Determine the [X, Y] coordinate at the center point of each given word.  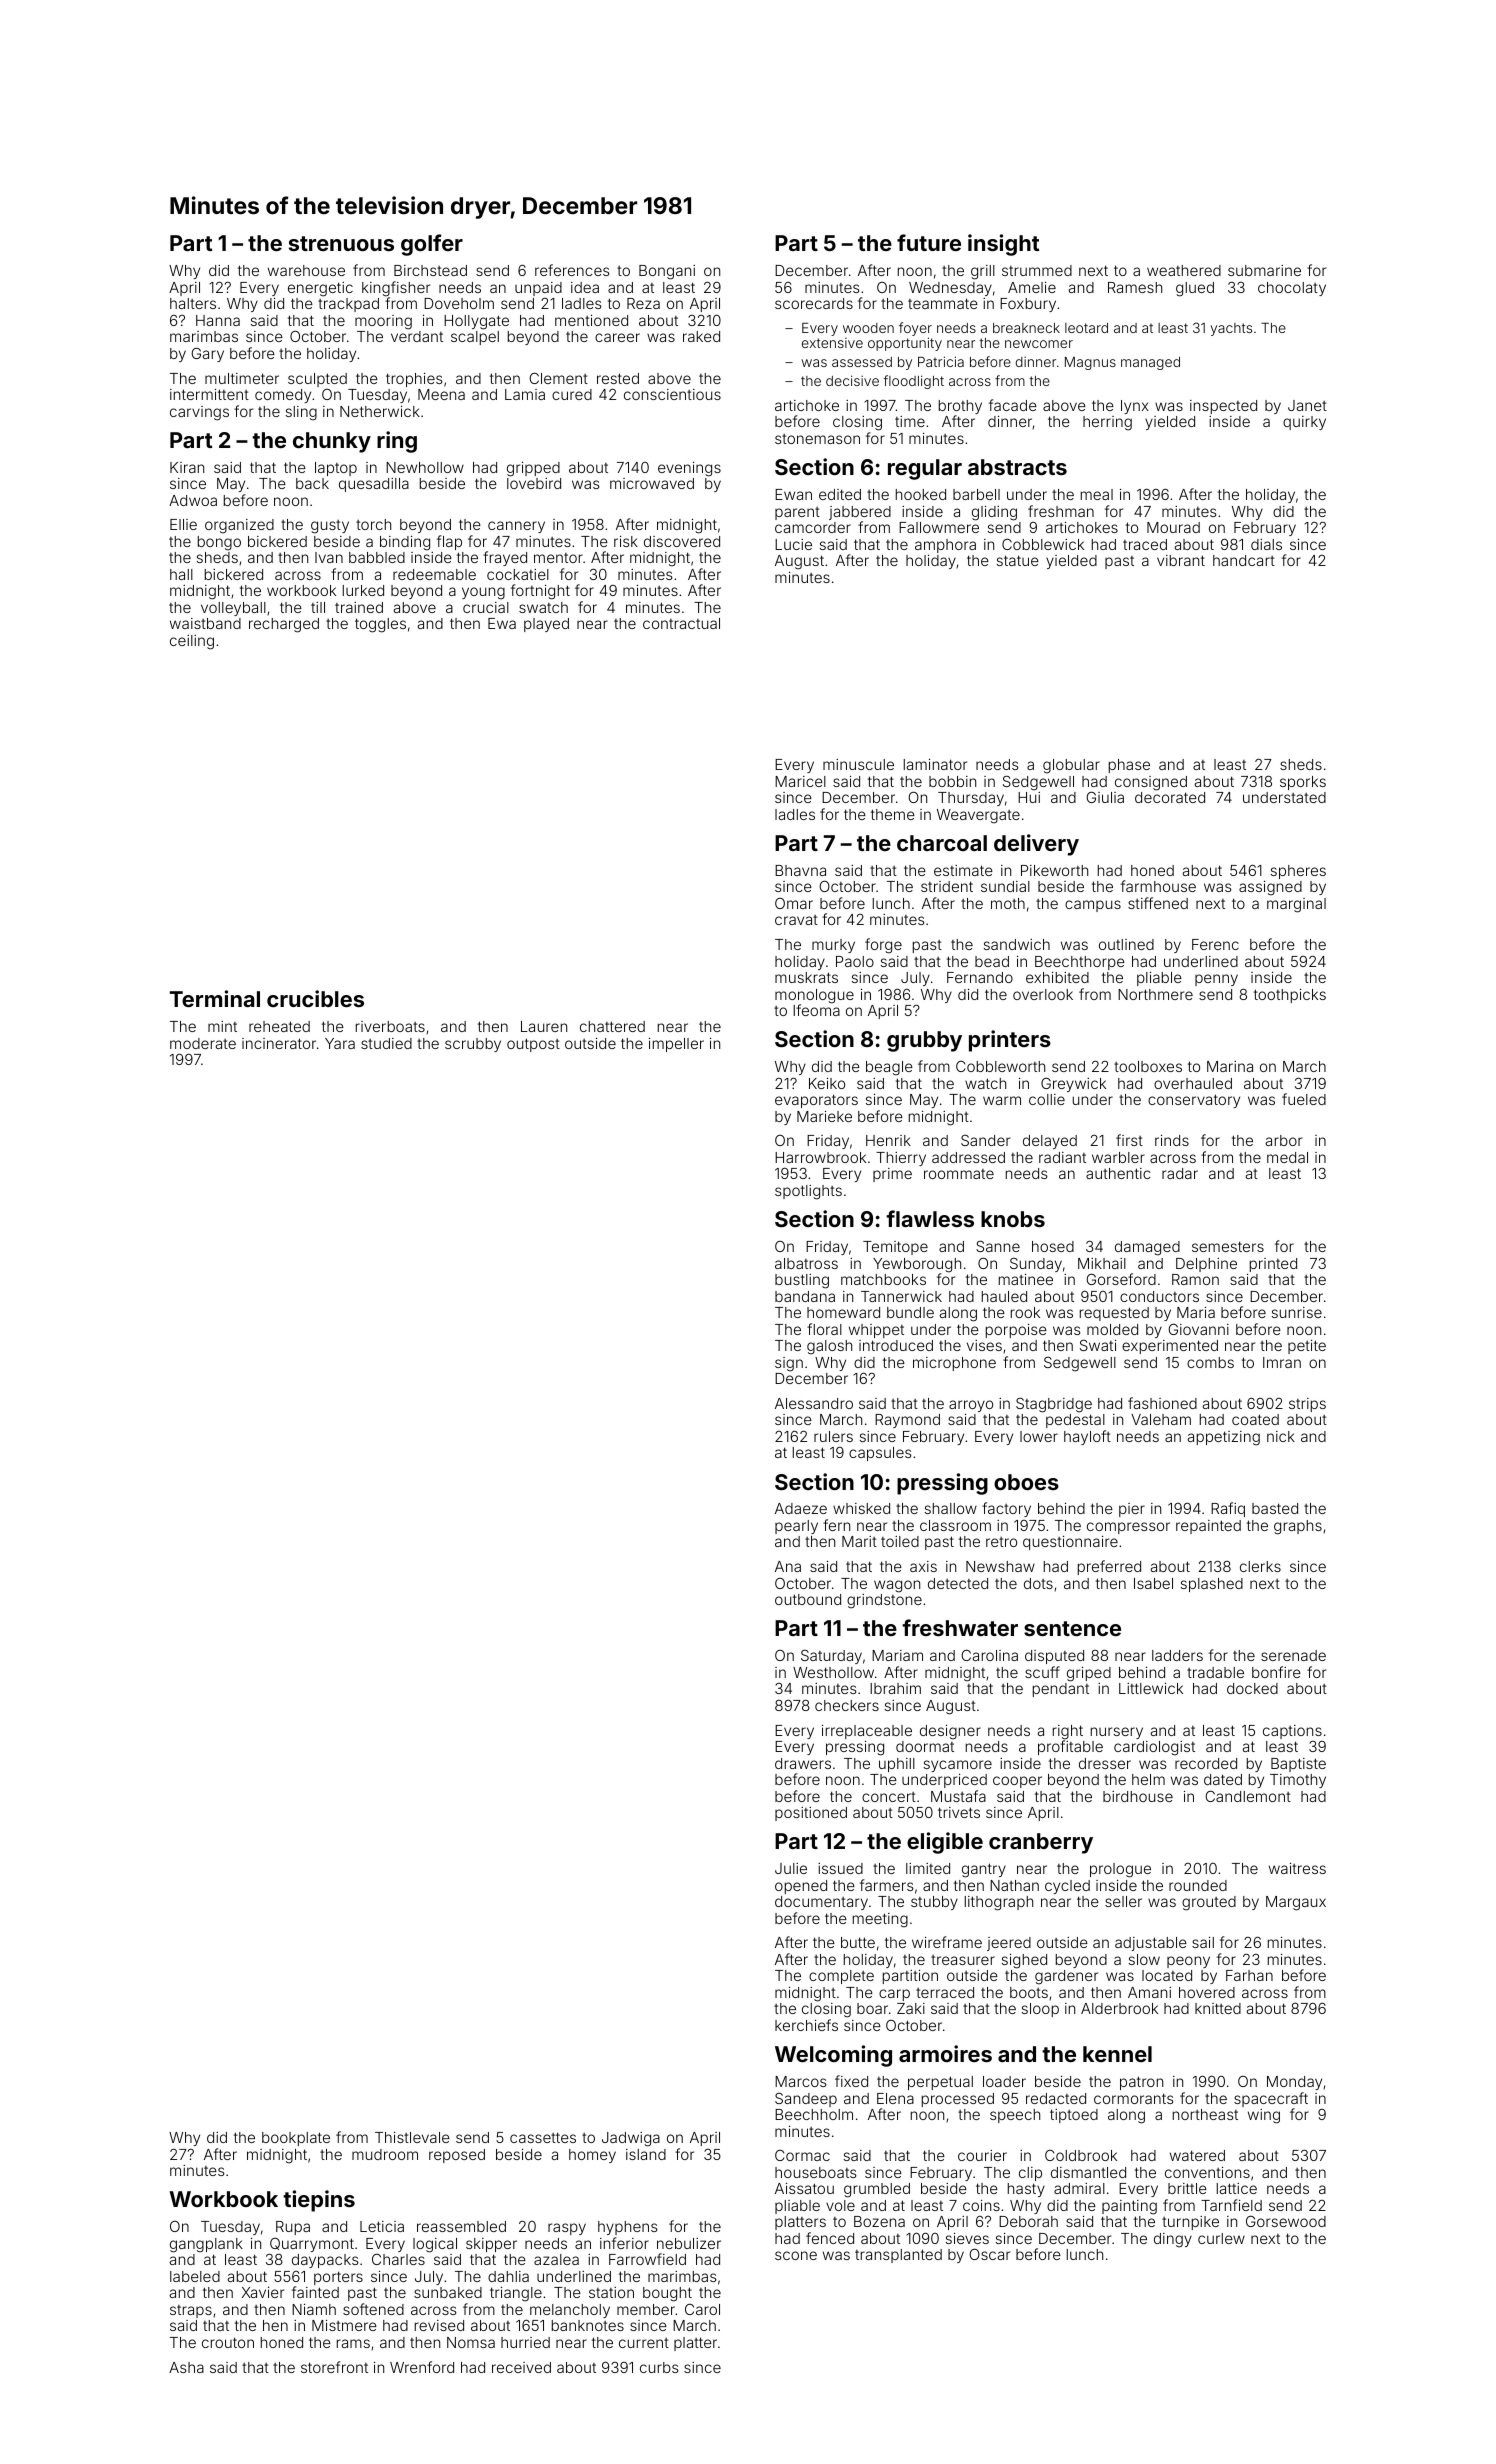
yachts [1231, 329]
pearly [796, 1527]
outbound [808, 1599]
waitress [1297, 1868]
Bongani [667, 272]
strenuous [341, 243]
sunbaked [448, 2292]
